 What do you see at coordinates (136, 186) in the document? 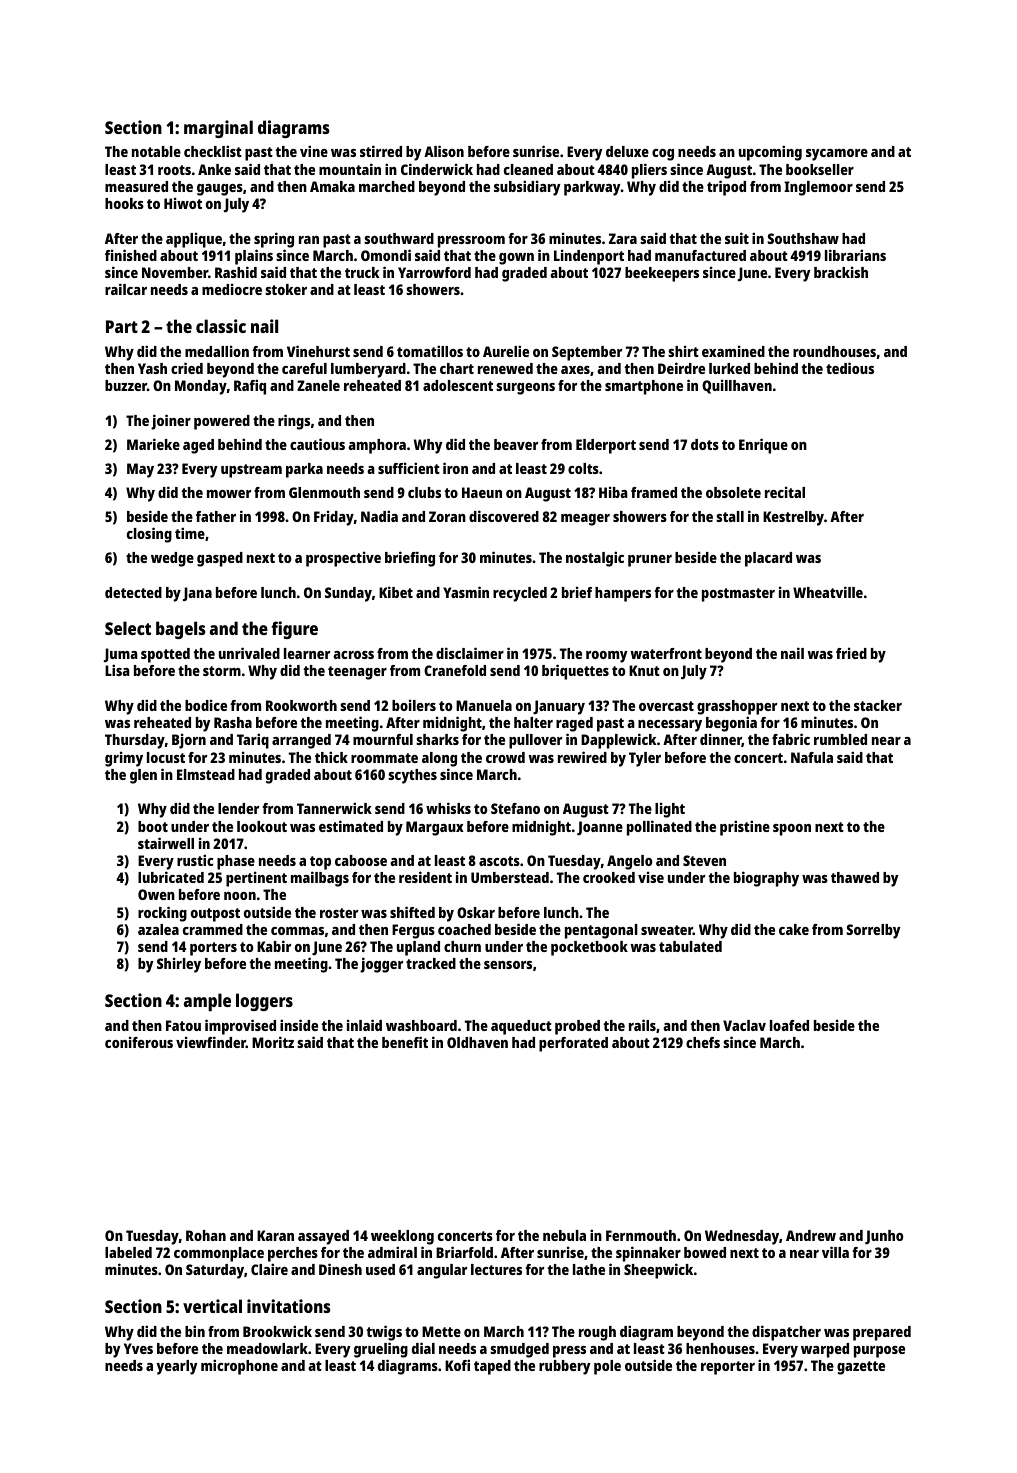
I see `measured` at bounding box center [136, 186].
